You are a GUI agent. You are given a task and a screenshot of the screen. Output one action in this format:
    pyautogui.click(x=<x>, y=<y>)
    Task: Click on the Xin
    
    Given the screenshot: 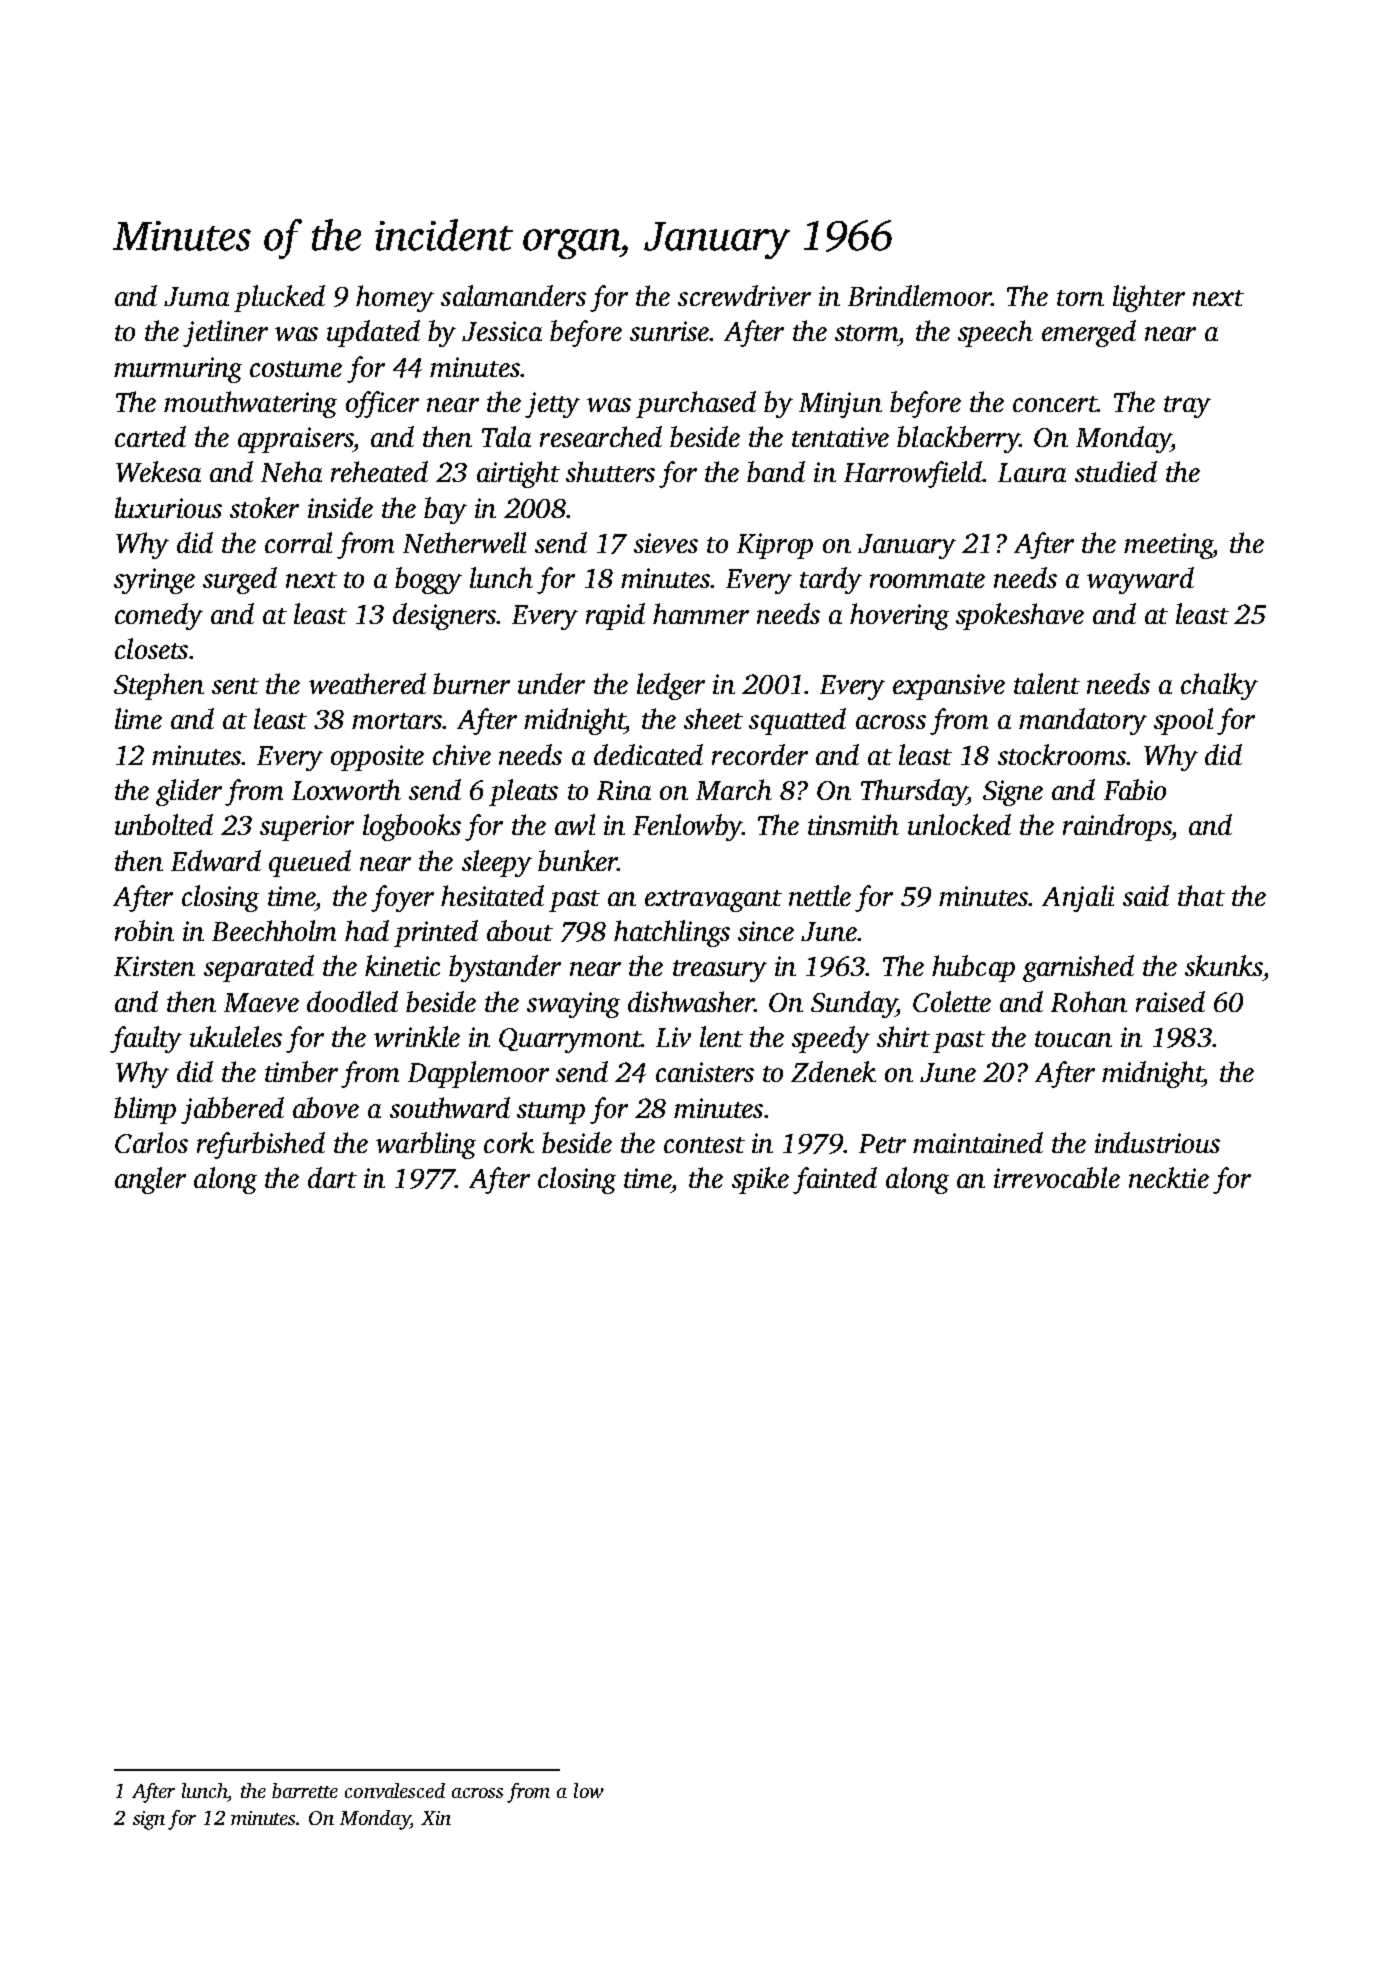 What is the action you would take?
    pyautogui.click(x=436, y=1818)
